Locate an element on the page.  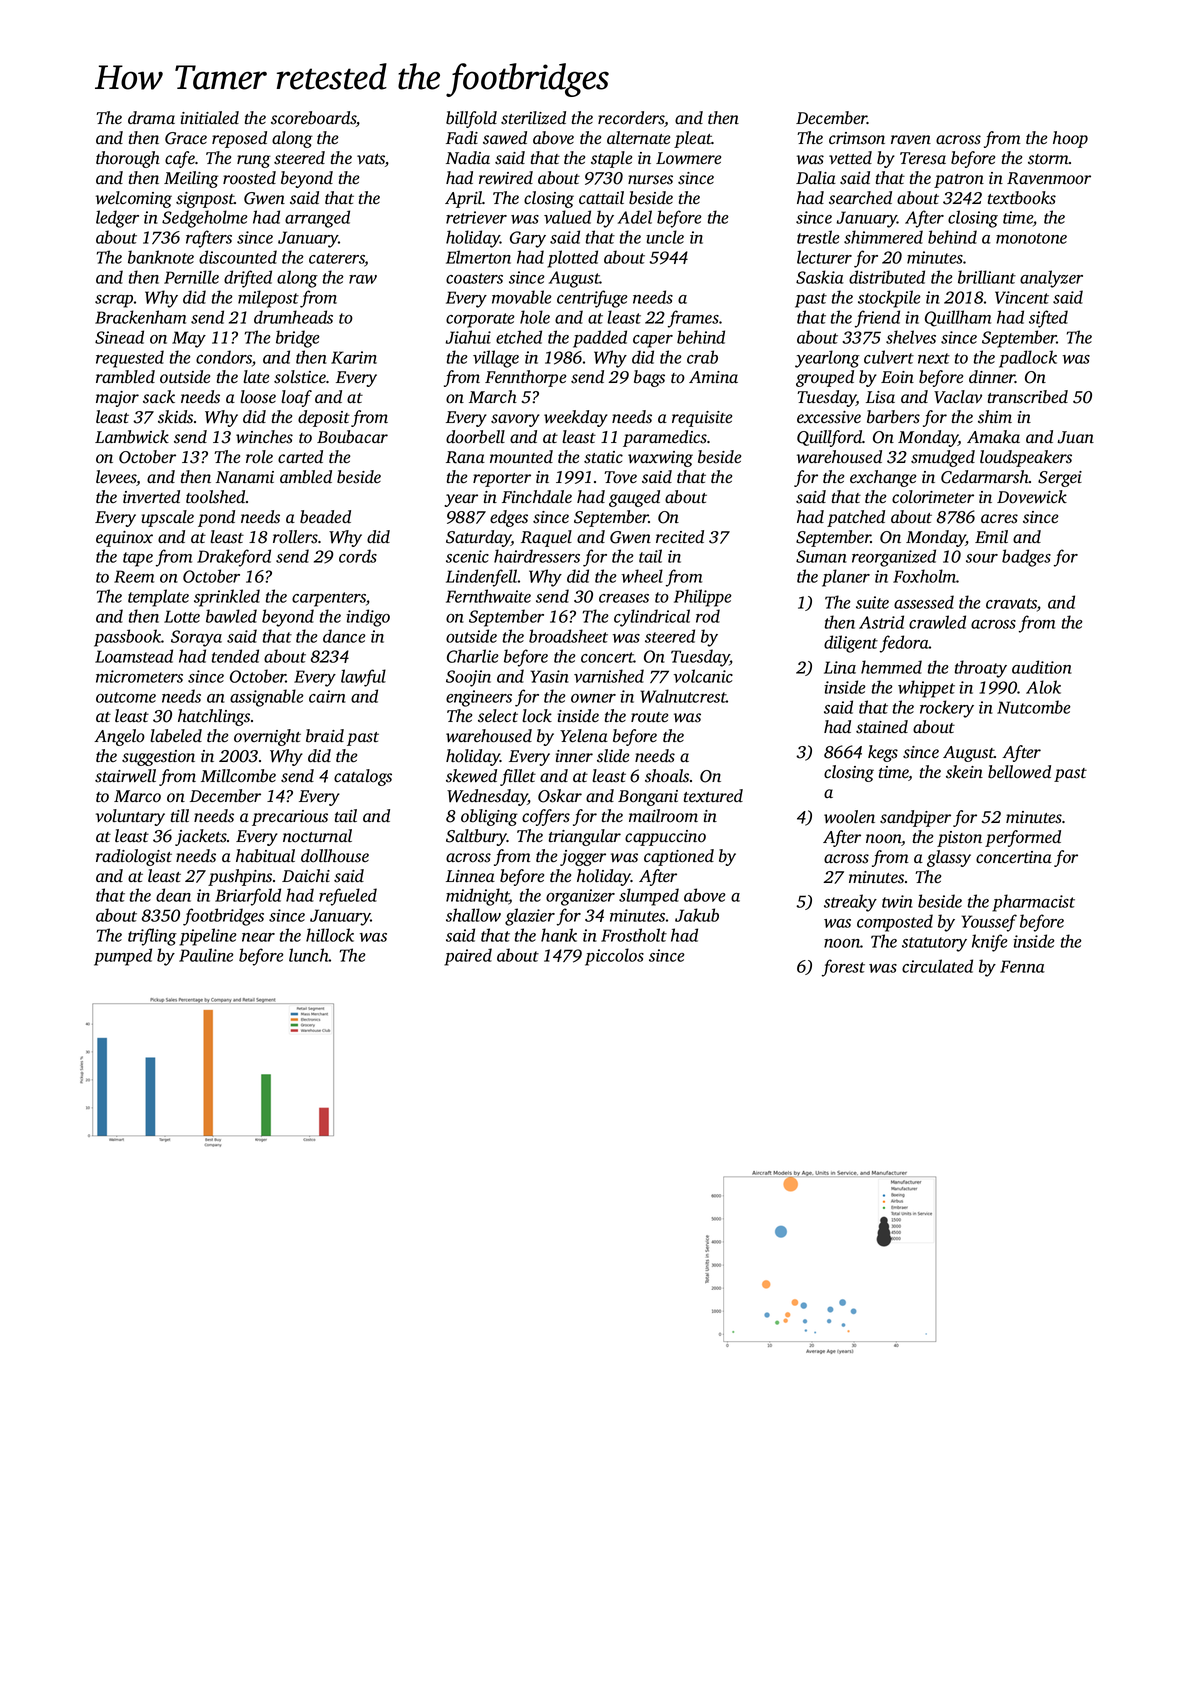
dollhouse is located at coordinates (335, 856).
